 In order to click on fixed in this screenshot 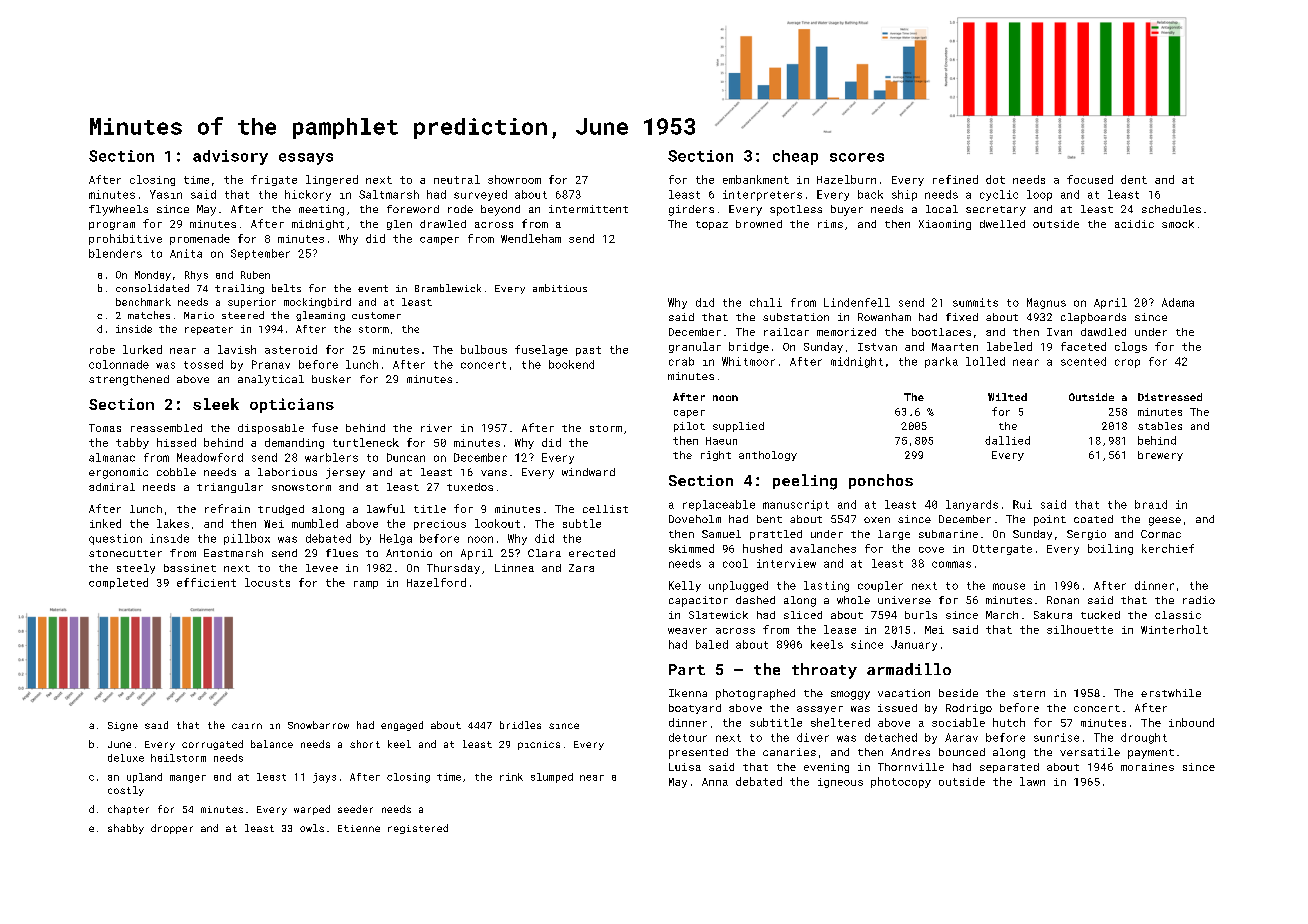, I will do `click(962, 317)`.
